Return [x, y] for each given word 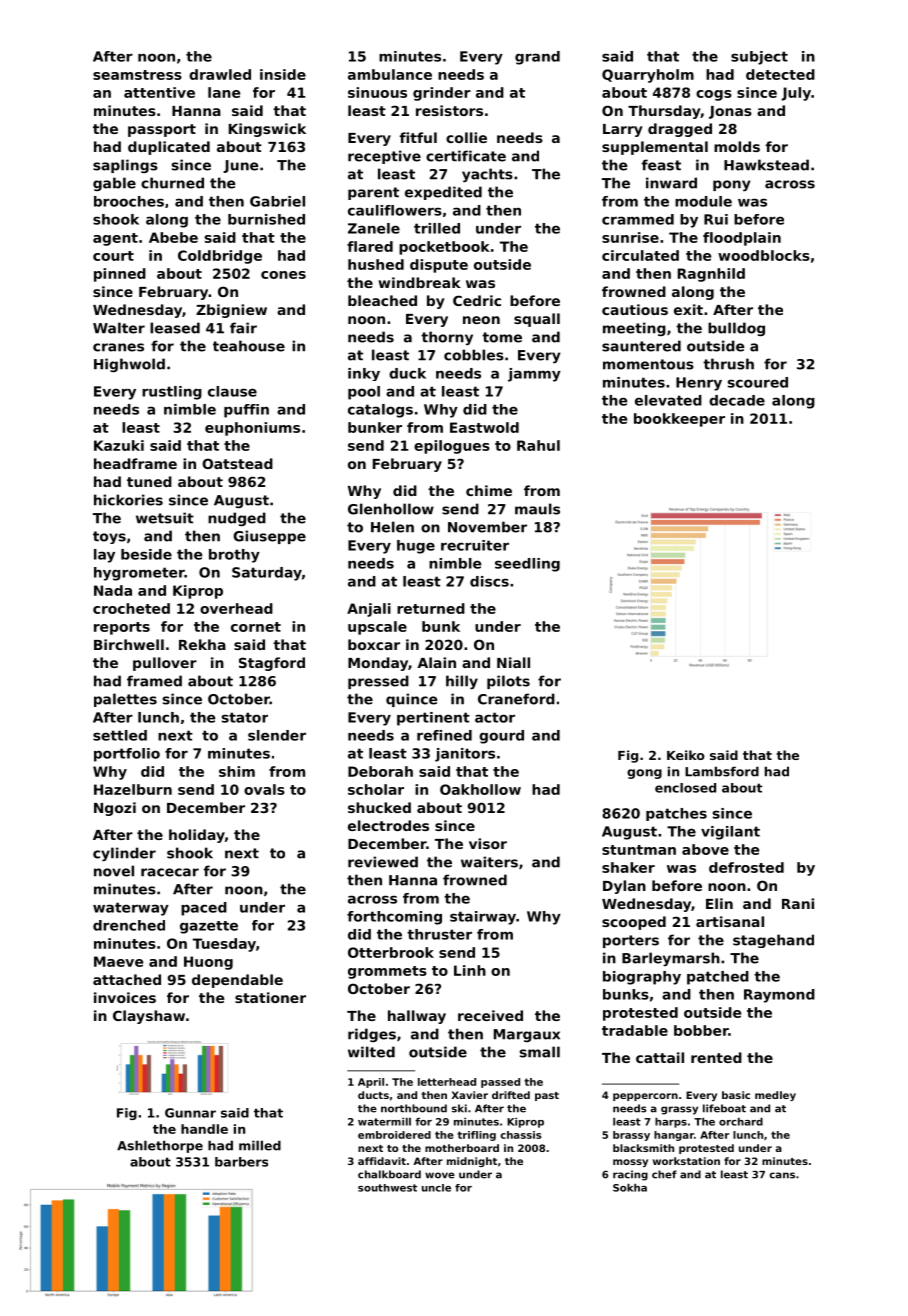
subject [759, 58]
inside [283, 74]
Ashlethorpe [160, 1146]
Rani [798, 903]
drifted [511, 1095]
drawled [220, 74]
